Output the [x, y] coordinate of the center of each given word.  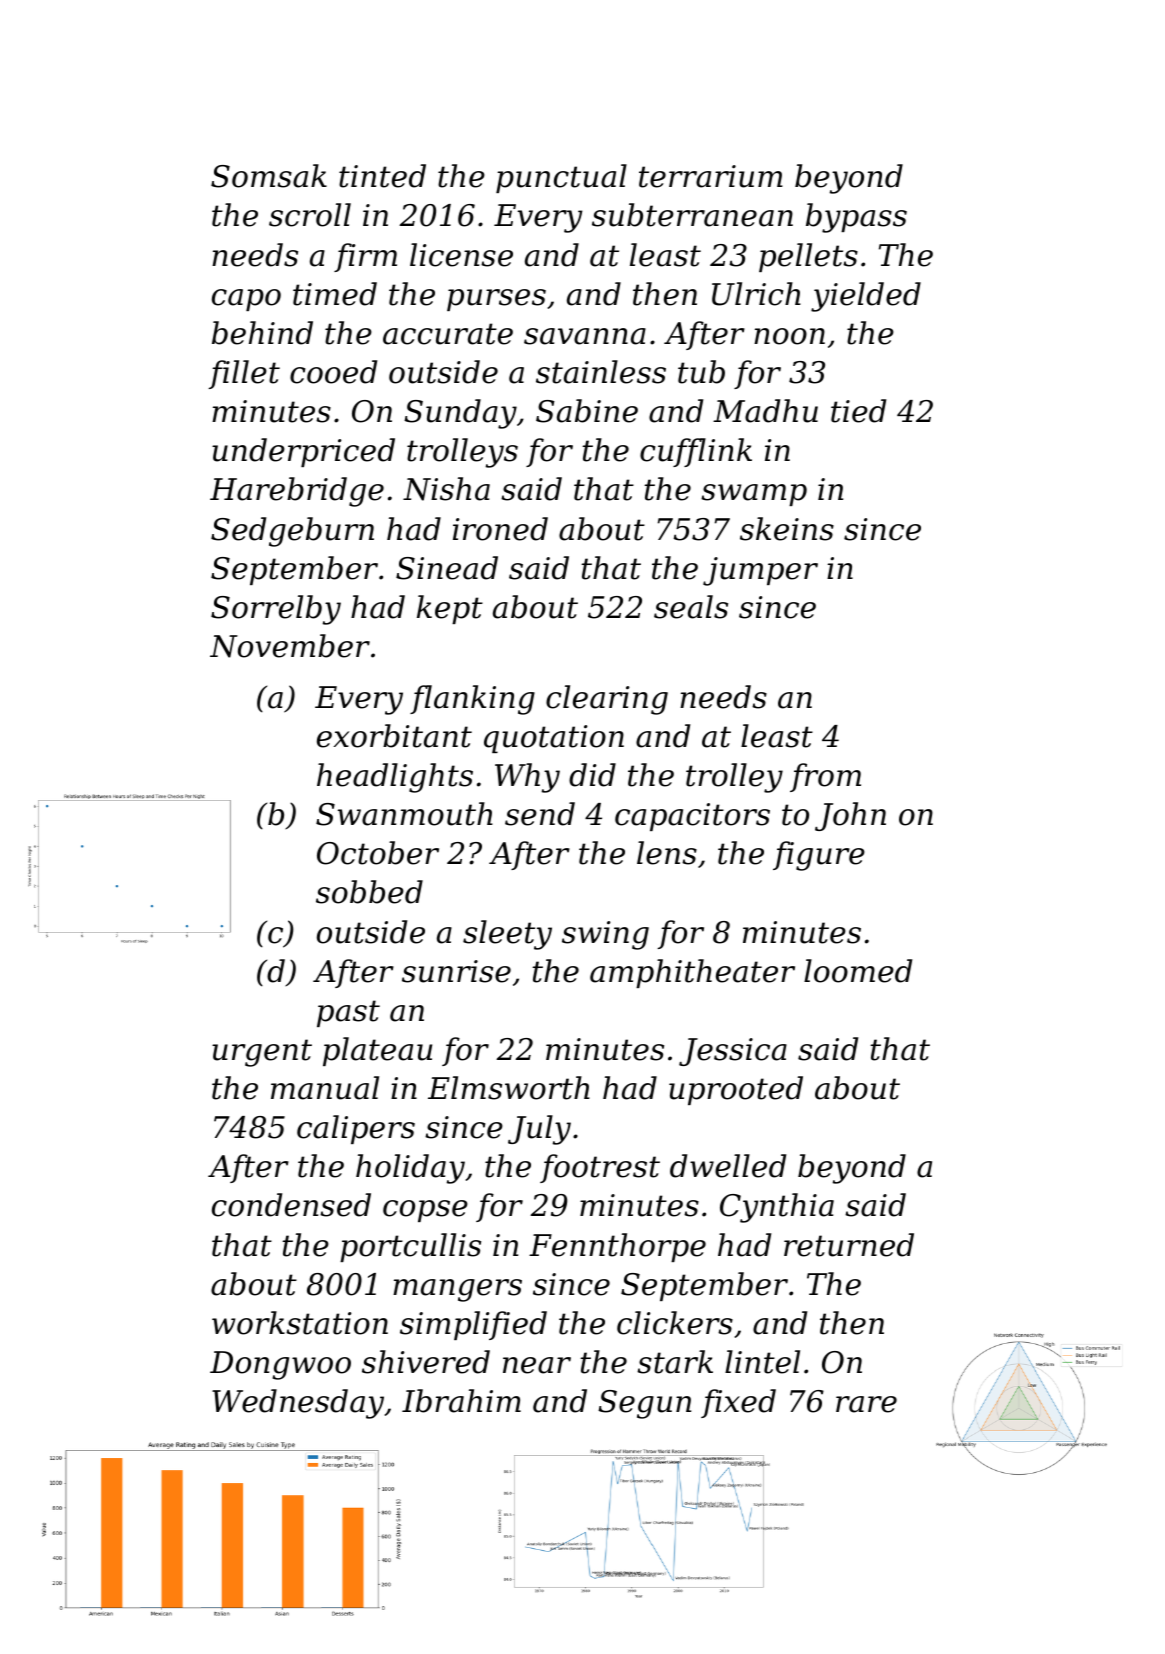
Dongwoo [280, 1365]
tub [701, 372]
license [461, 255]
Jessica [733, 1052]
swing [605, 935]
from [825, 777]
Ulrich [756, 294]
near [537, 1365]
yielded [866, 297]
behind [262, 333]
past [348, 1013]
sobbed [369, 892]
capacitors [692, 817]
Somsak [269, 176]
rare [866, 1404]
